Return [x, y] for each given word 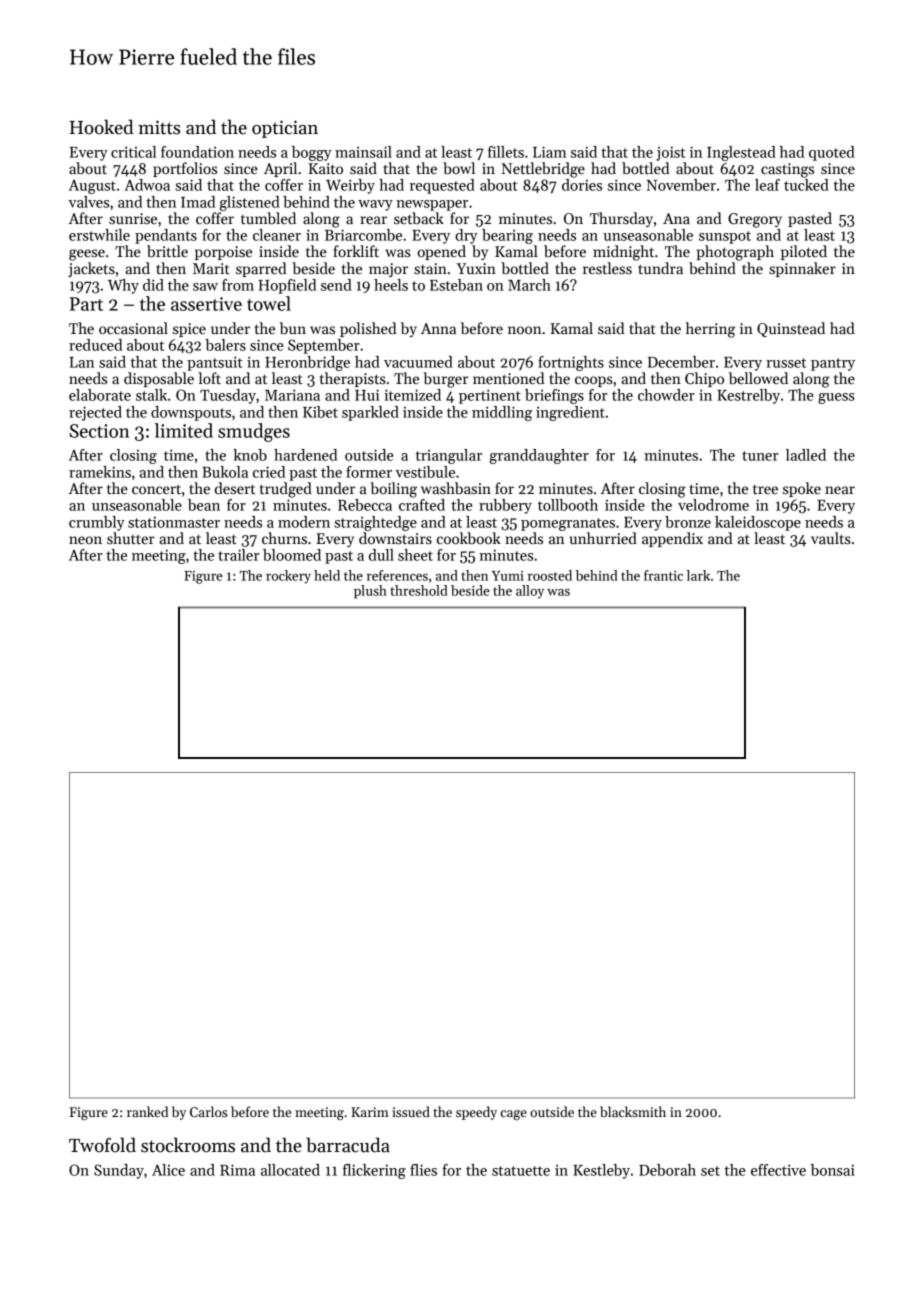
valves [88, 202]
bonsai [833, 1170]
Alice [168, 1170]
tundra [660, 268]
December [681, 362]
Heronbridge [307, 363]
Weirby [350, 186]
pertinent [490, 396]
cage [514, 1115]
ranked [147, 1111]
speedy [476, 1113]
